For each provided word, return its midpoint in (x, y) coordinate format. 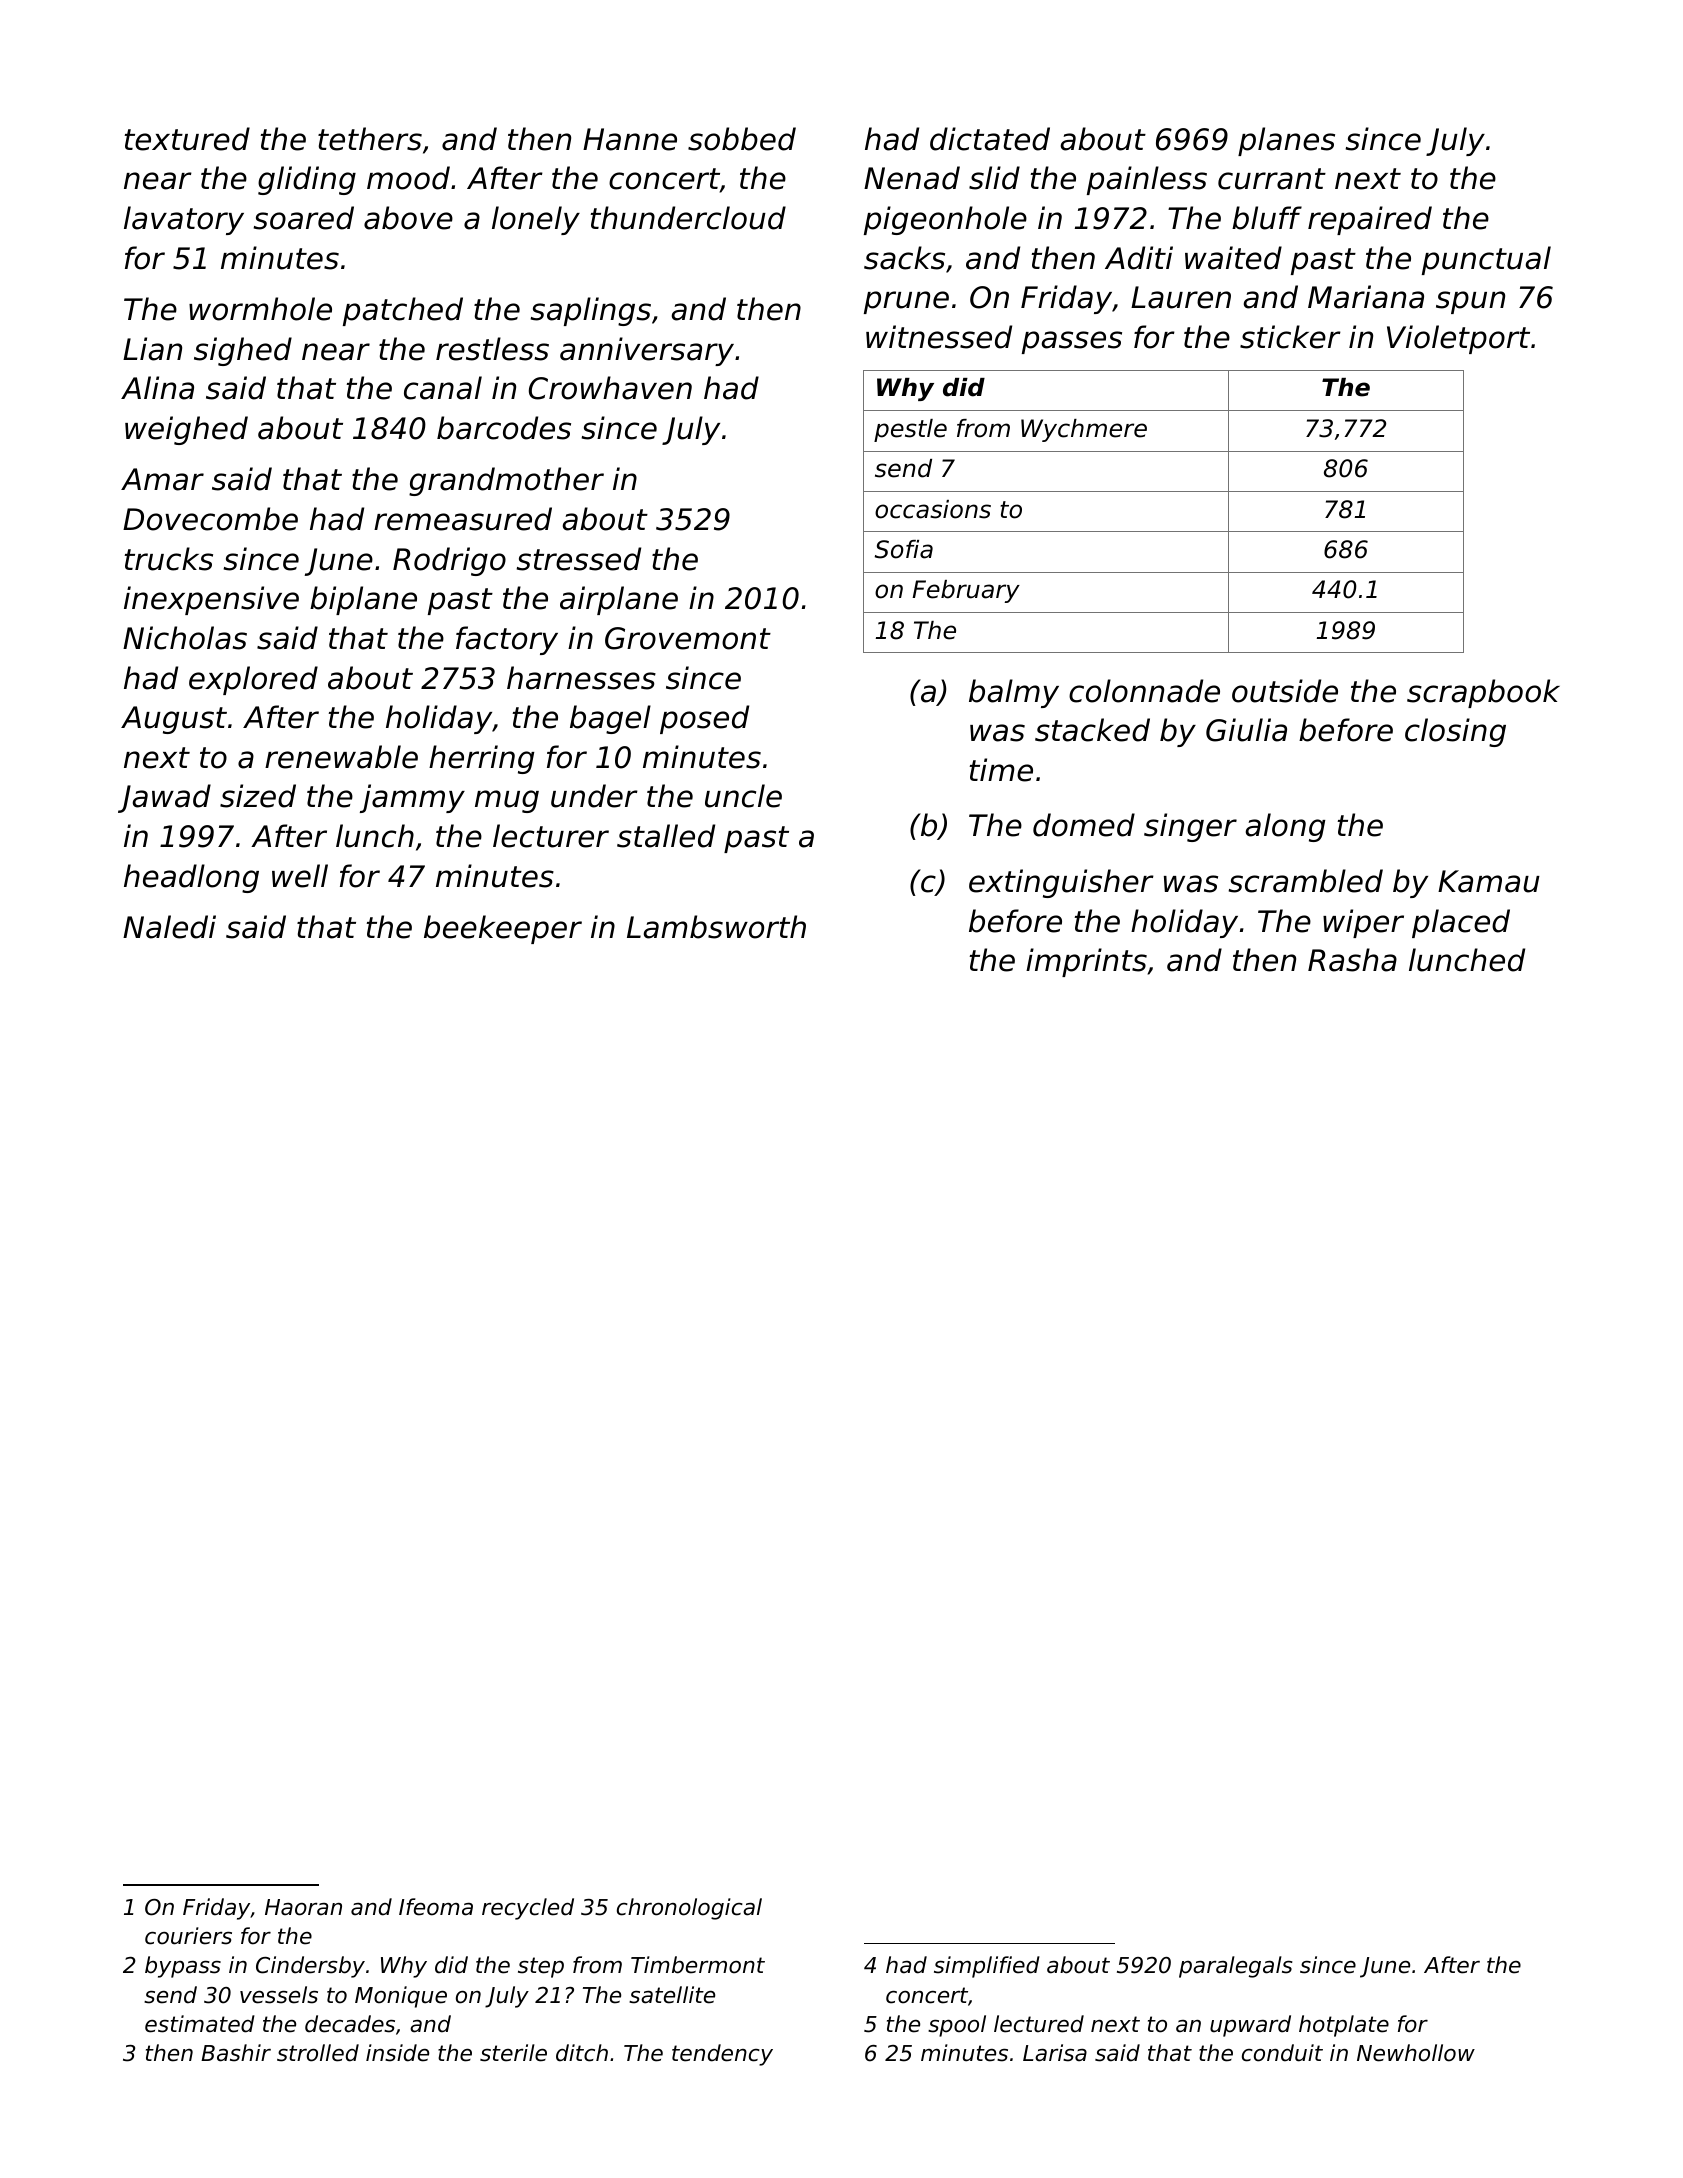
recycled (528, 1909)
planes (1286, 141)
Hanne (630, 139)
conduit (1282, 2053)
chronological (689, 1909)
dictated (990, 139)
